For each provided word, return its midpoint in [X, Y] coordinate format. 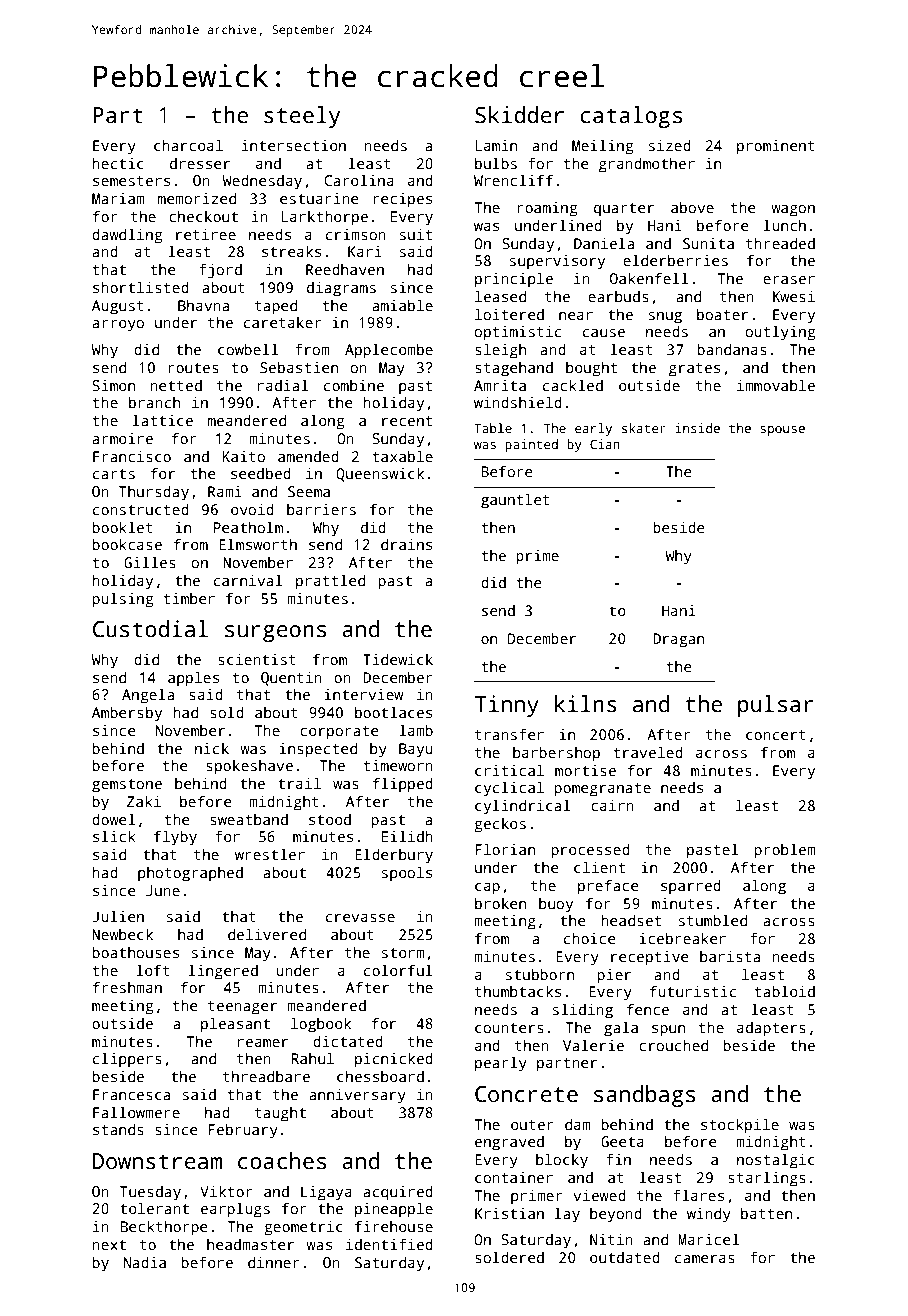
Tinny [507, 706]
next [109, 1245]
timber [189, 598]
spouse [782, 431]
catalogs [631, 117]
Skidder [519, 115]
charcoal [188, 145]
